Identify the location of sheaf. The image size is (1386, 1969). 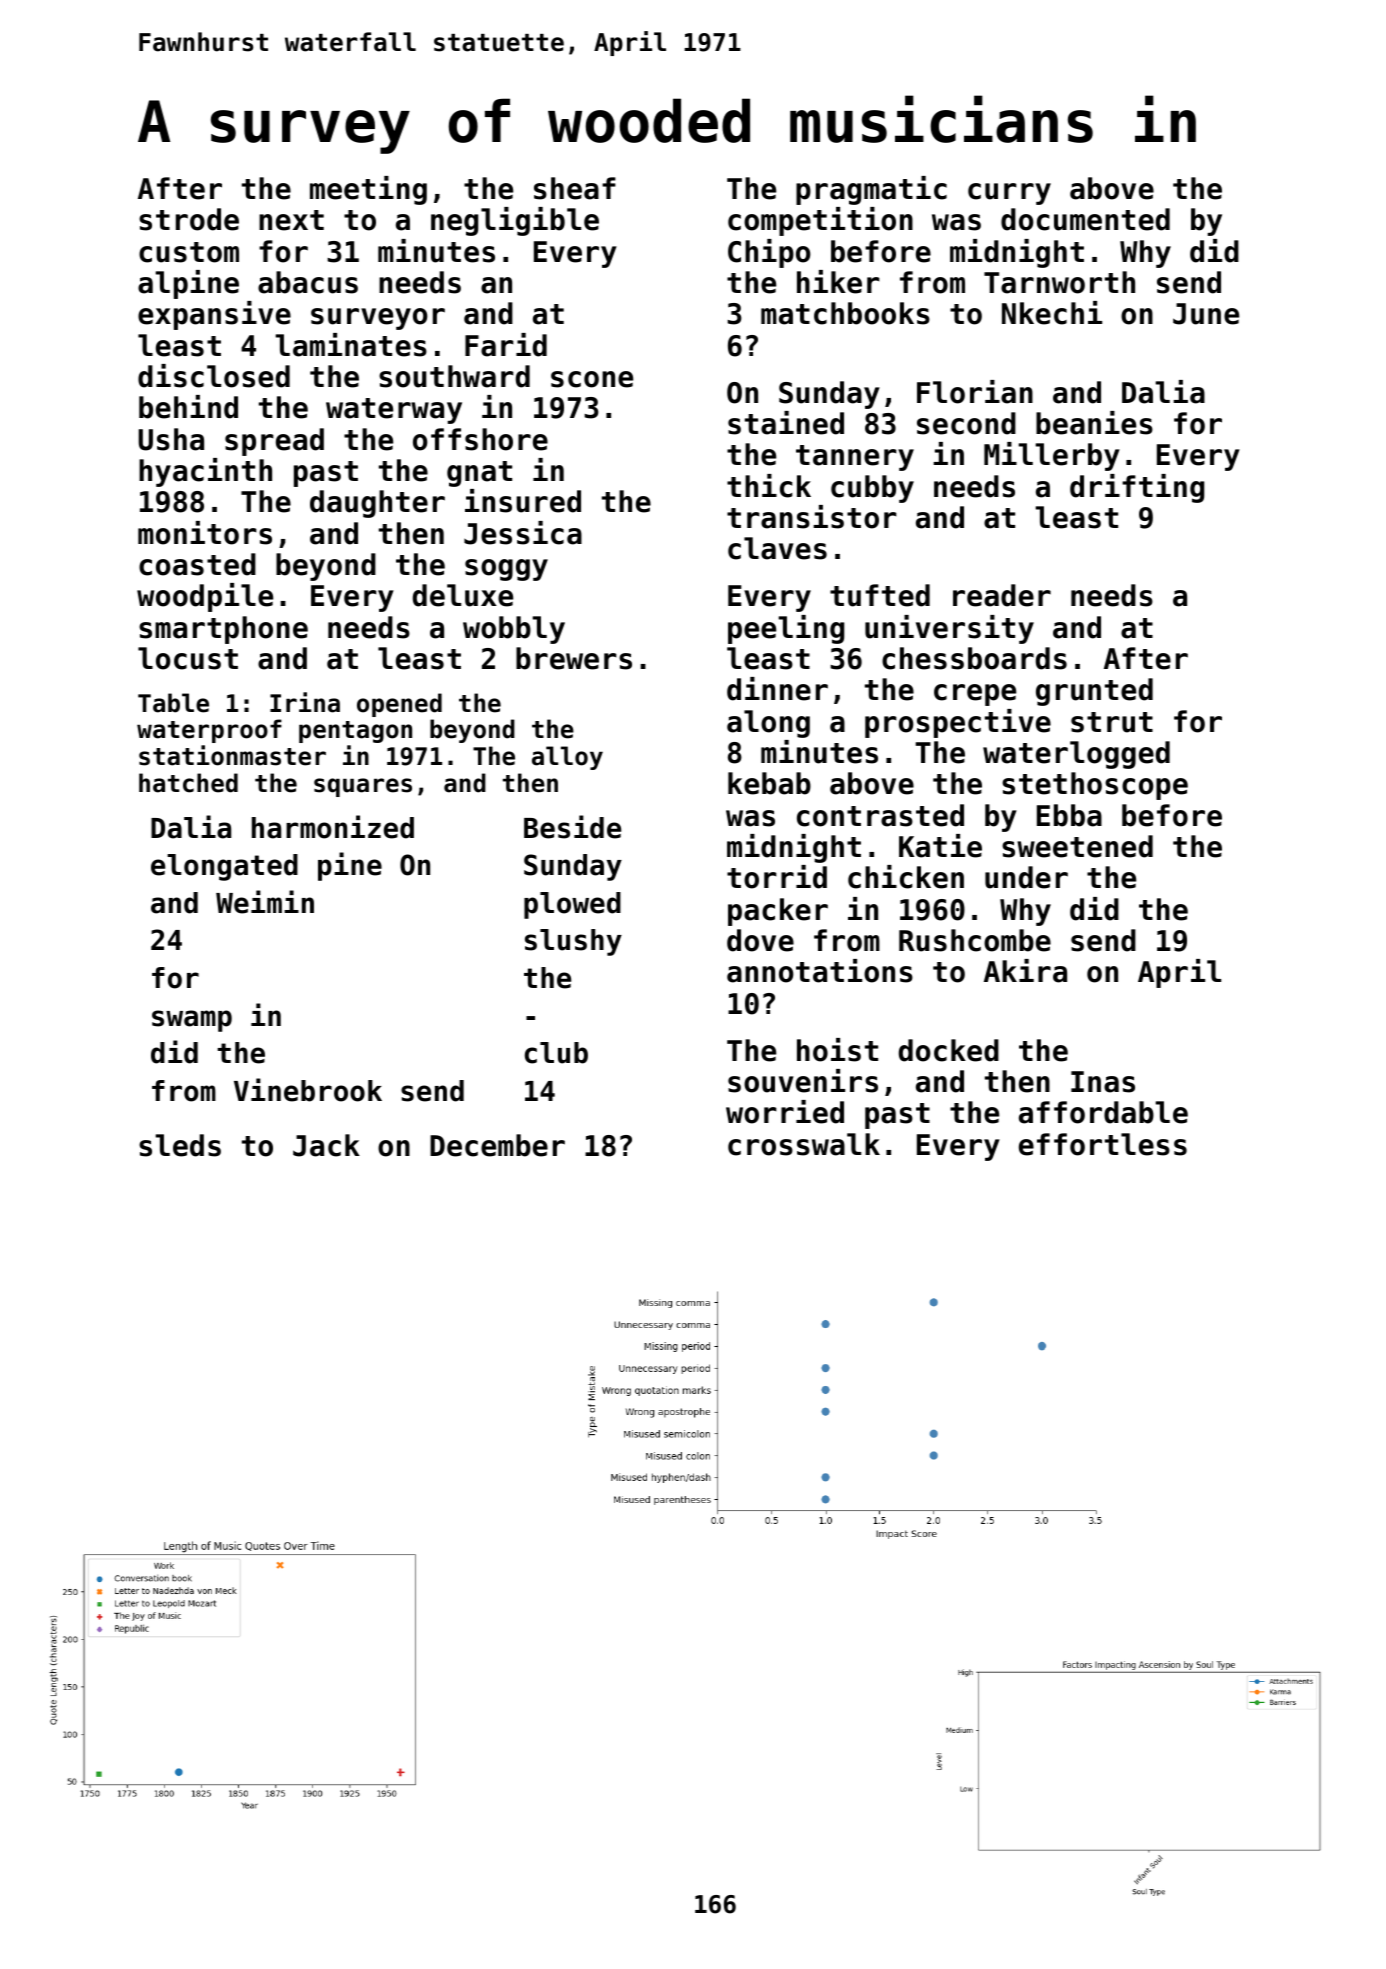
(575, 188).
